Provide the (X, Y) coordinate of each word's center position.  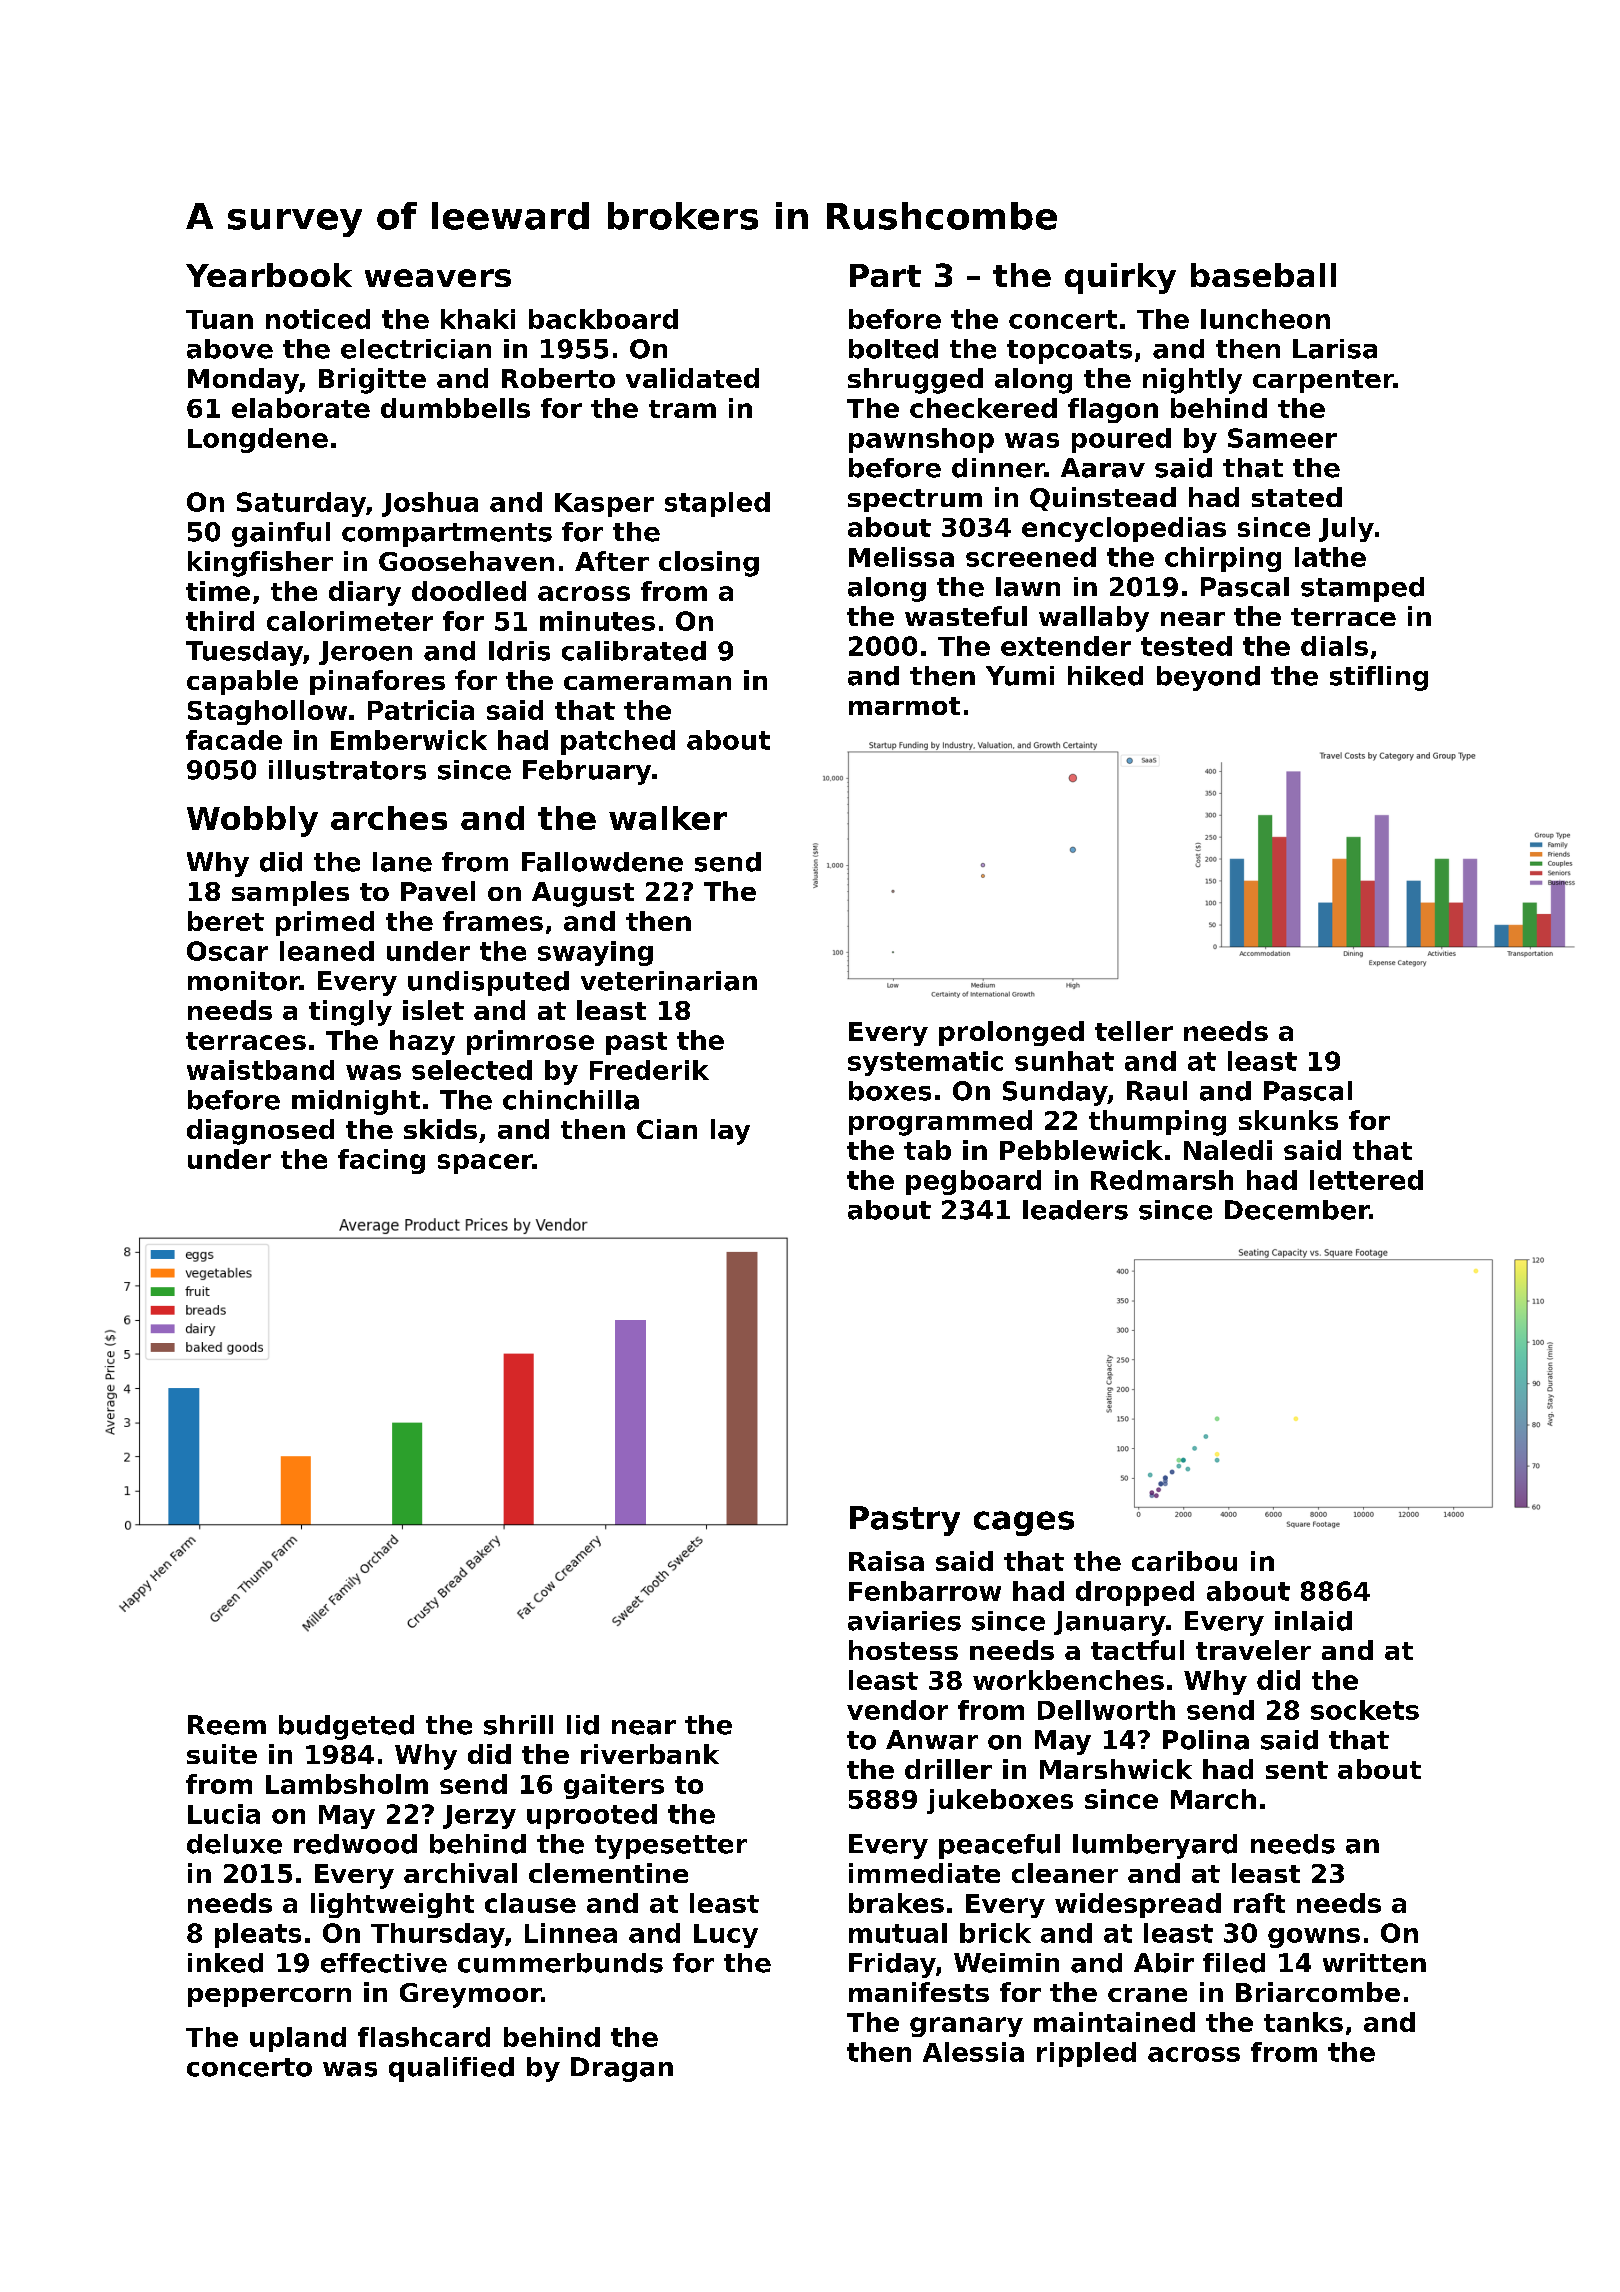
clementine (608, 1873)
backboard (603, 319)
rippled (1086, 2054)
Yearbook (269, 275)
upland (298, 2039)
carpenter (1323, 381)
